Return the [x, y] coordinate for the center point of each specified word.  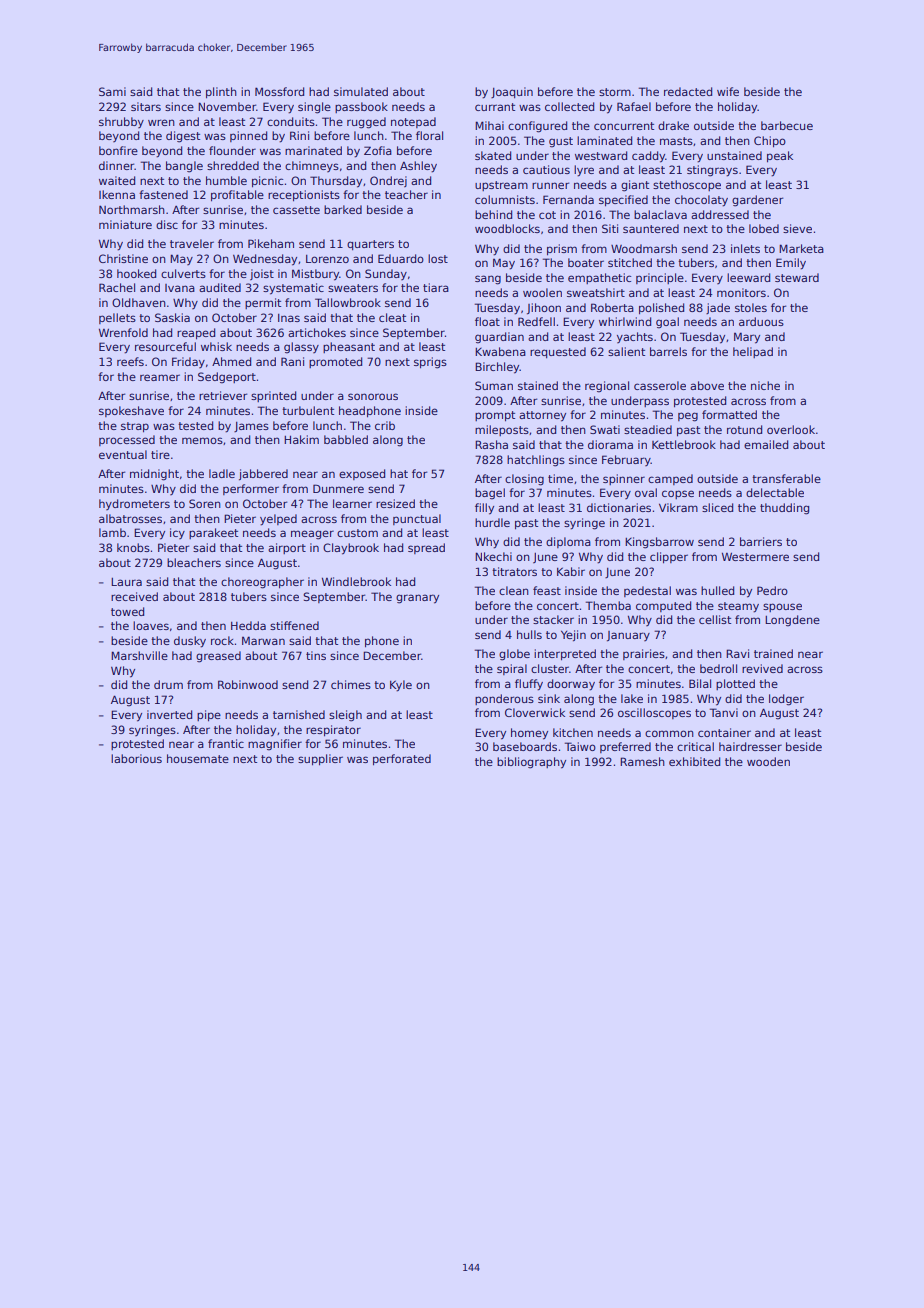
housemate [198, 758]
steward [797, 277]
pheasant [349, 347]
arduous [761, 321]
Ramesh [642, 761]
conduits [291, 121]
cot [547, 215]
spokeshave [131, 411]
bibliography [531, 763]
